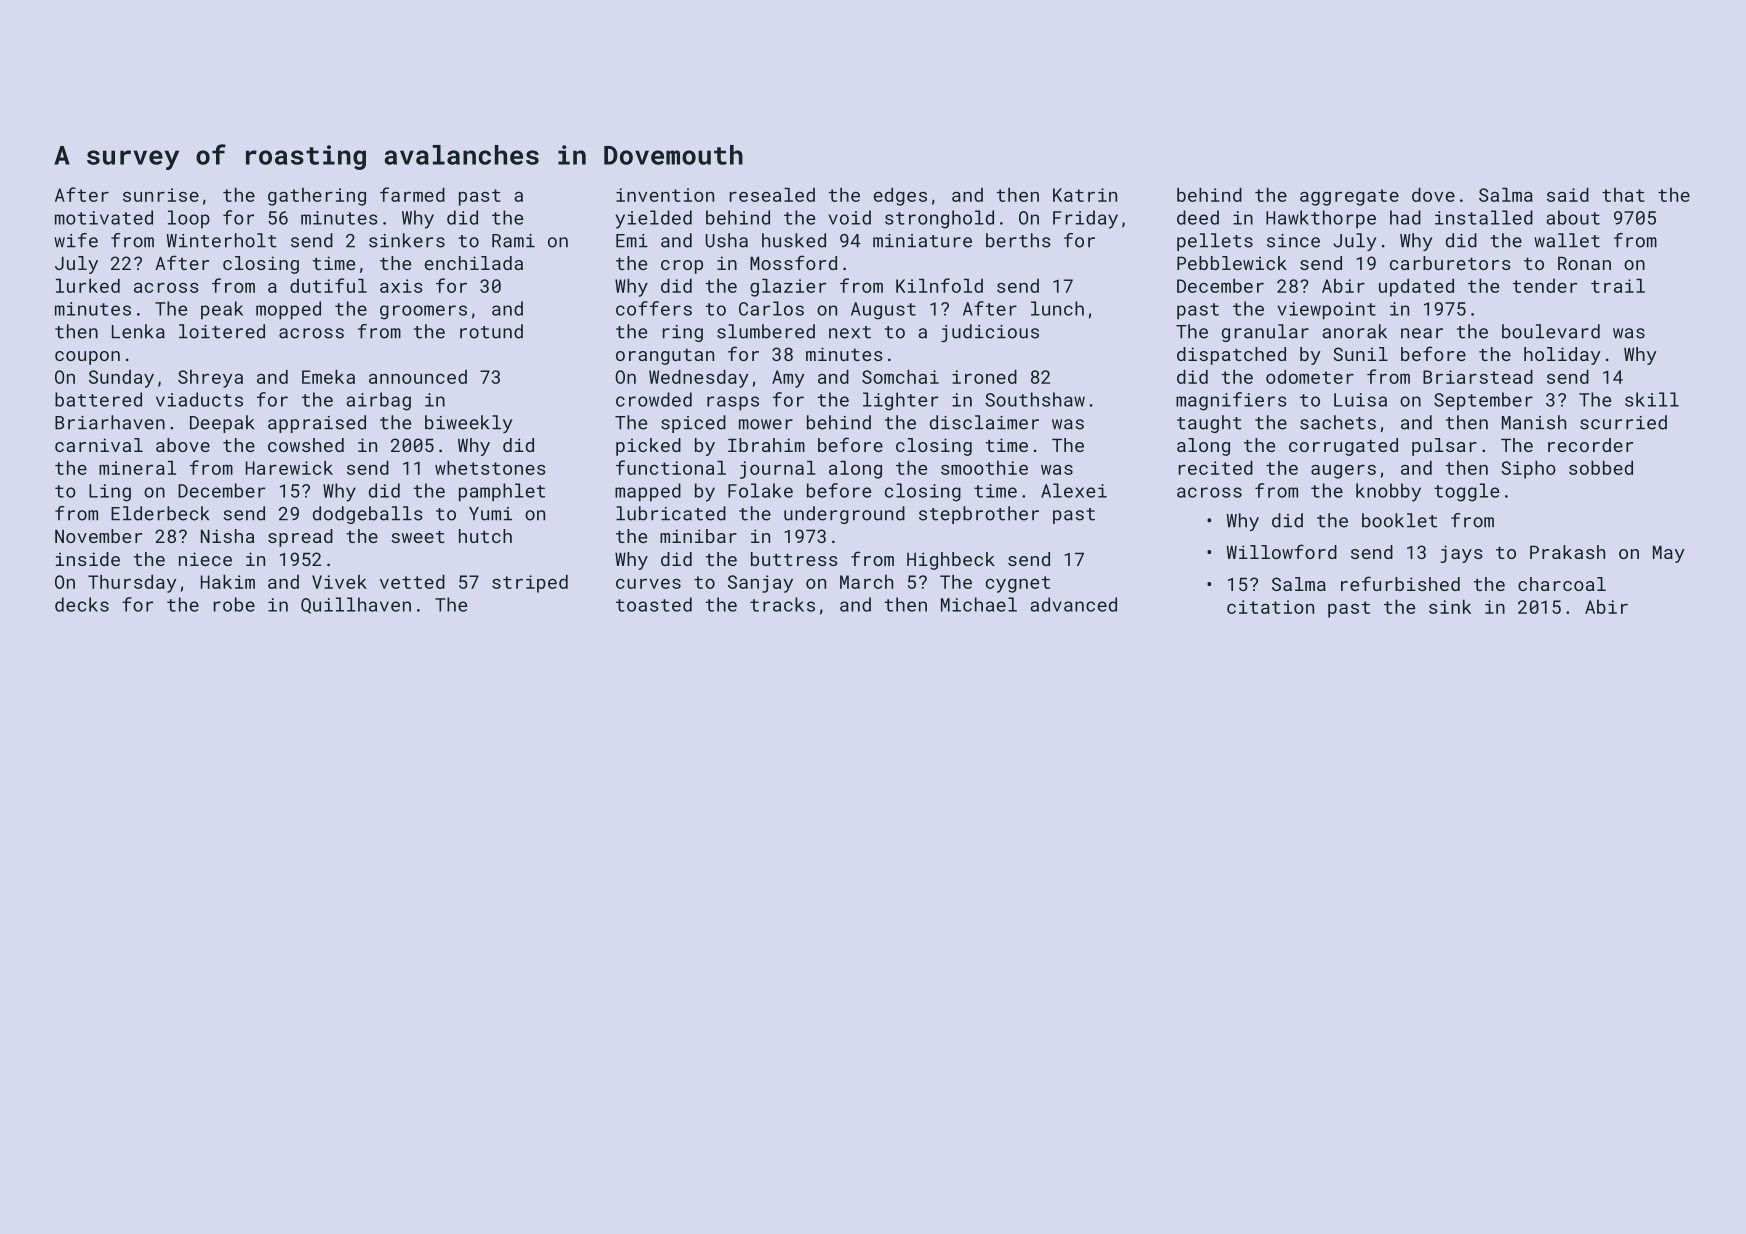 This screenshot has width=1746, height=1234. Describe the element at coordinates (88, 286) in the screenshot. I see `lurked` at that location.
